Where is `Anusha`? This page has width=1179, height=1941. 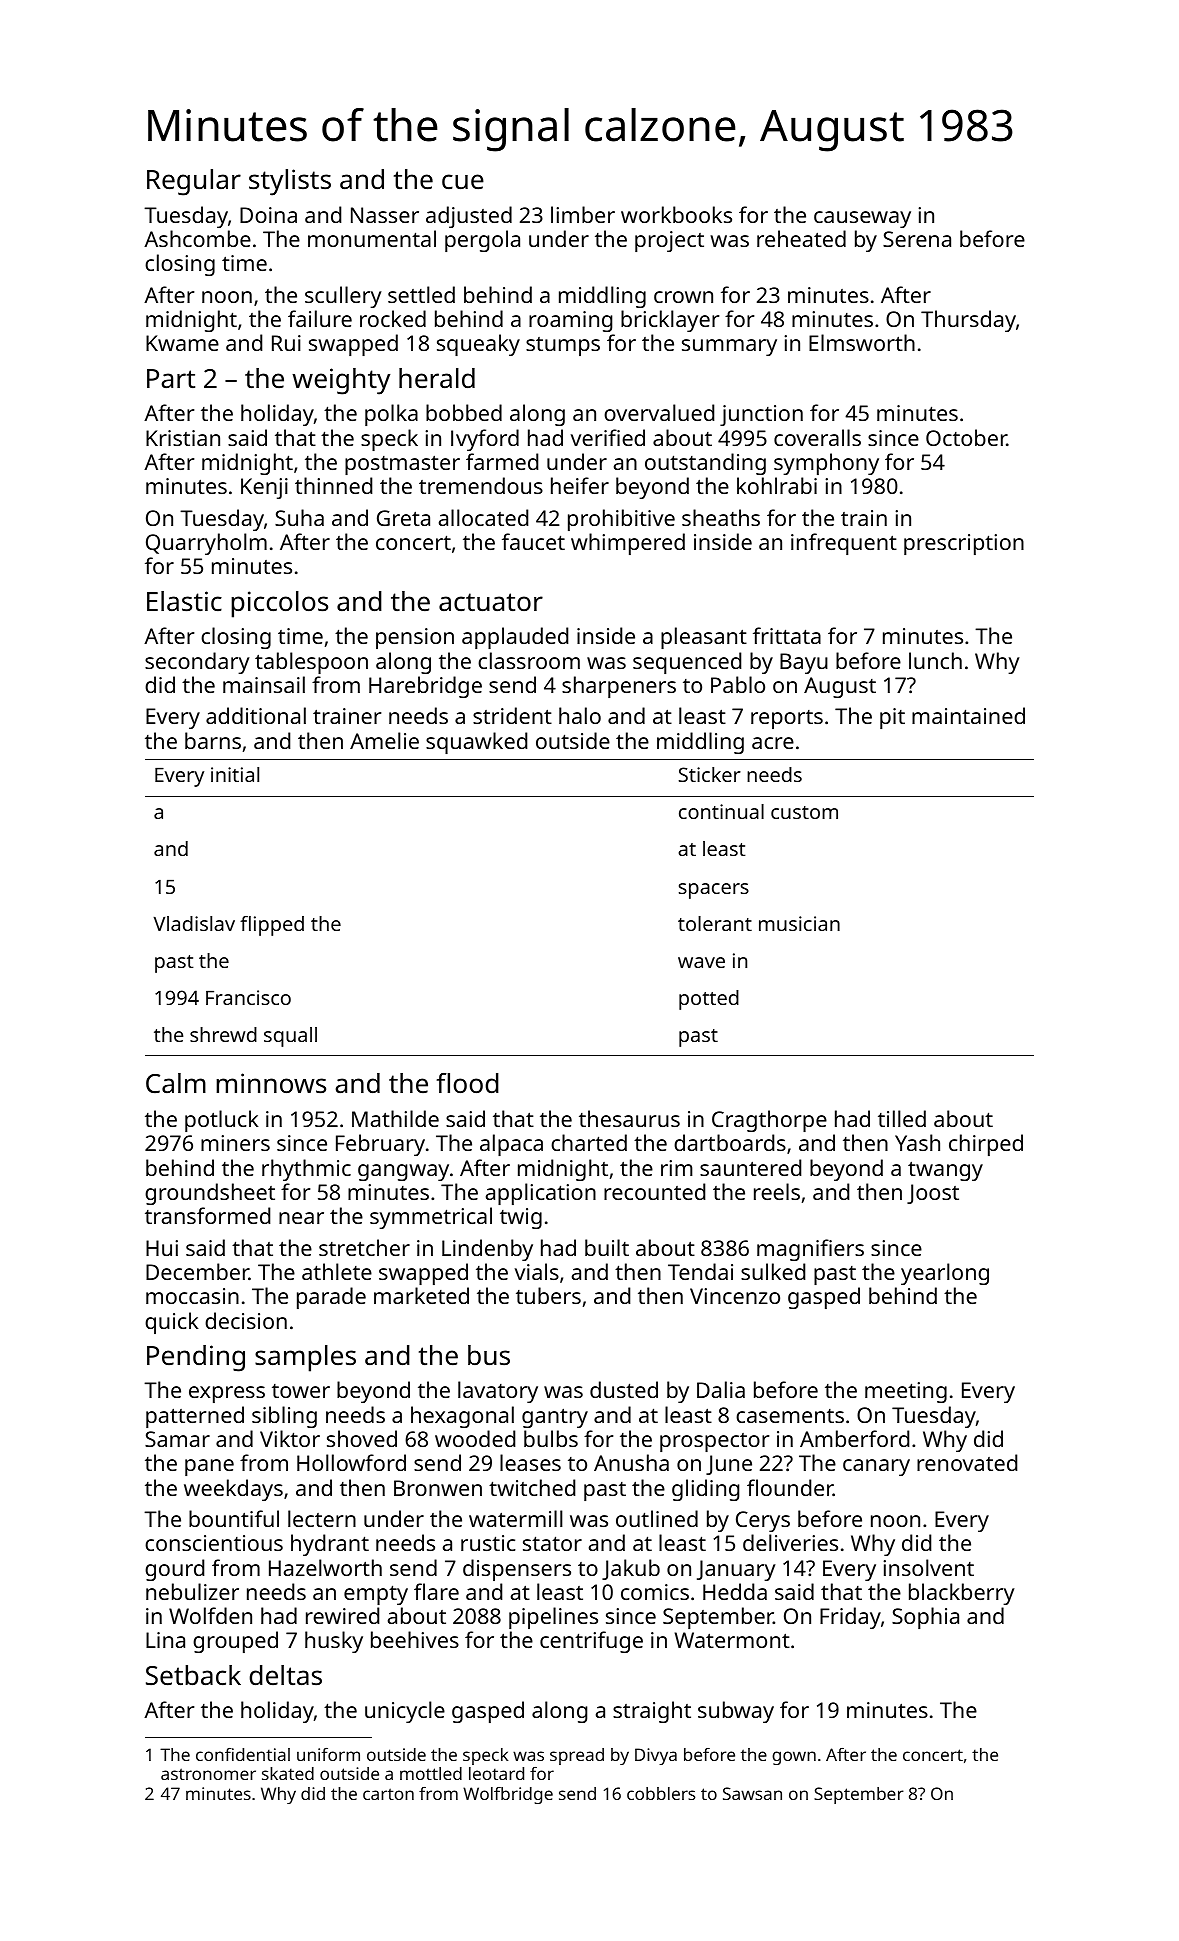 Anusha is located at coordinates (631, 1462).
